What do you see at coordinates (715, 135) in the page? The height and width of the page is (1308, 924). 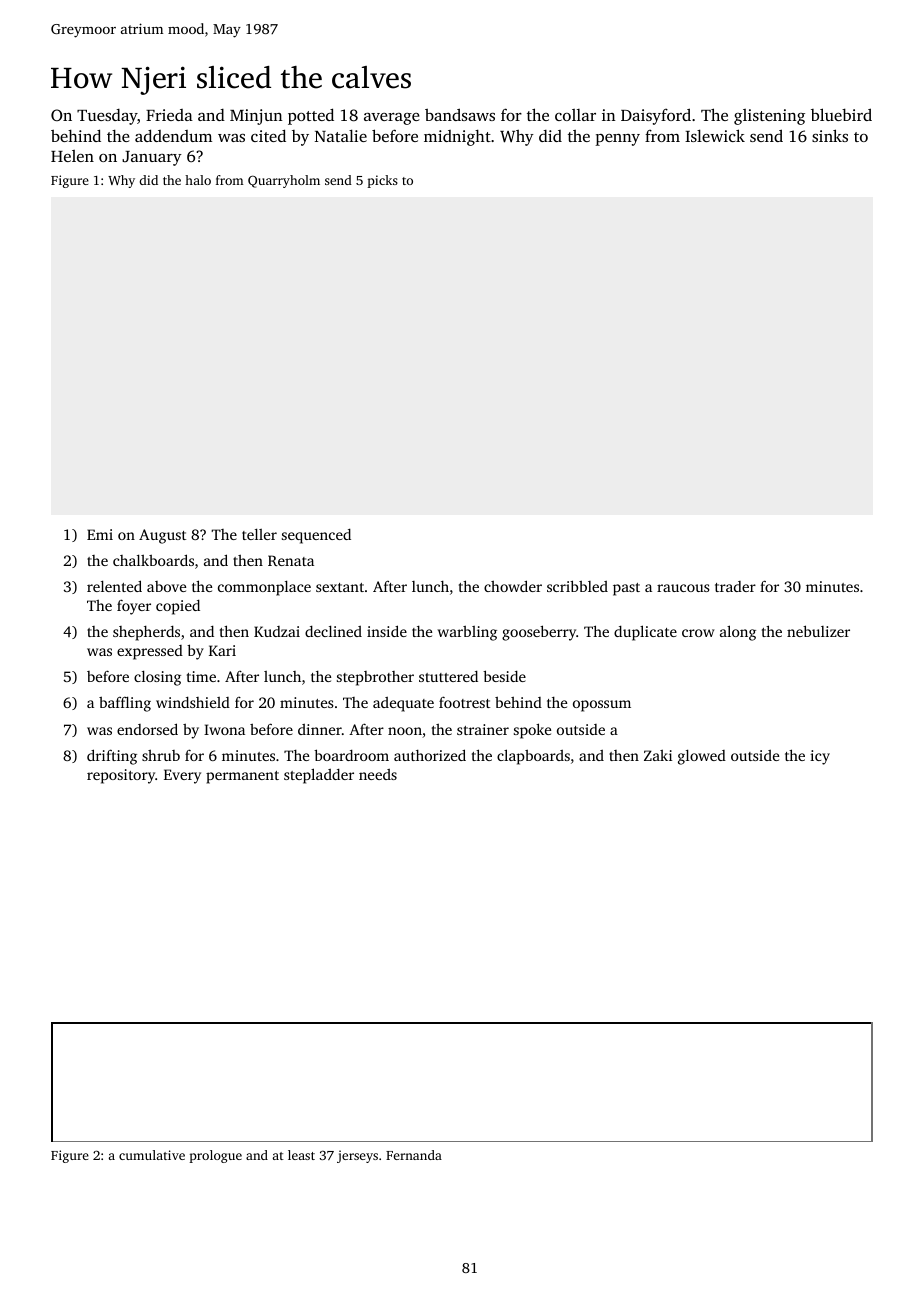 I see `Islewick` at bounding box center [715, 135].
